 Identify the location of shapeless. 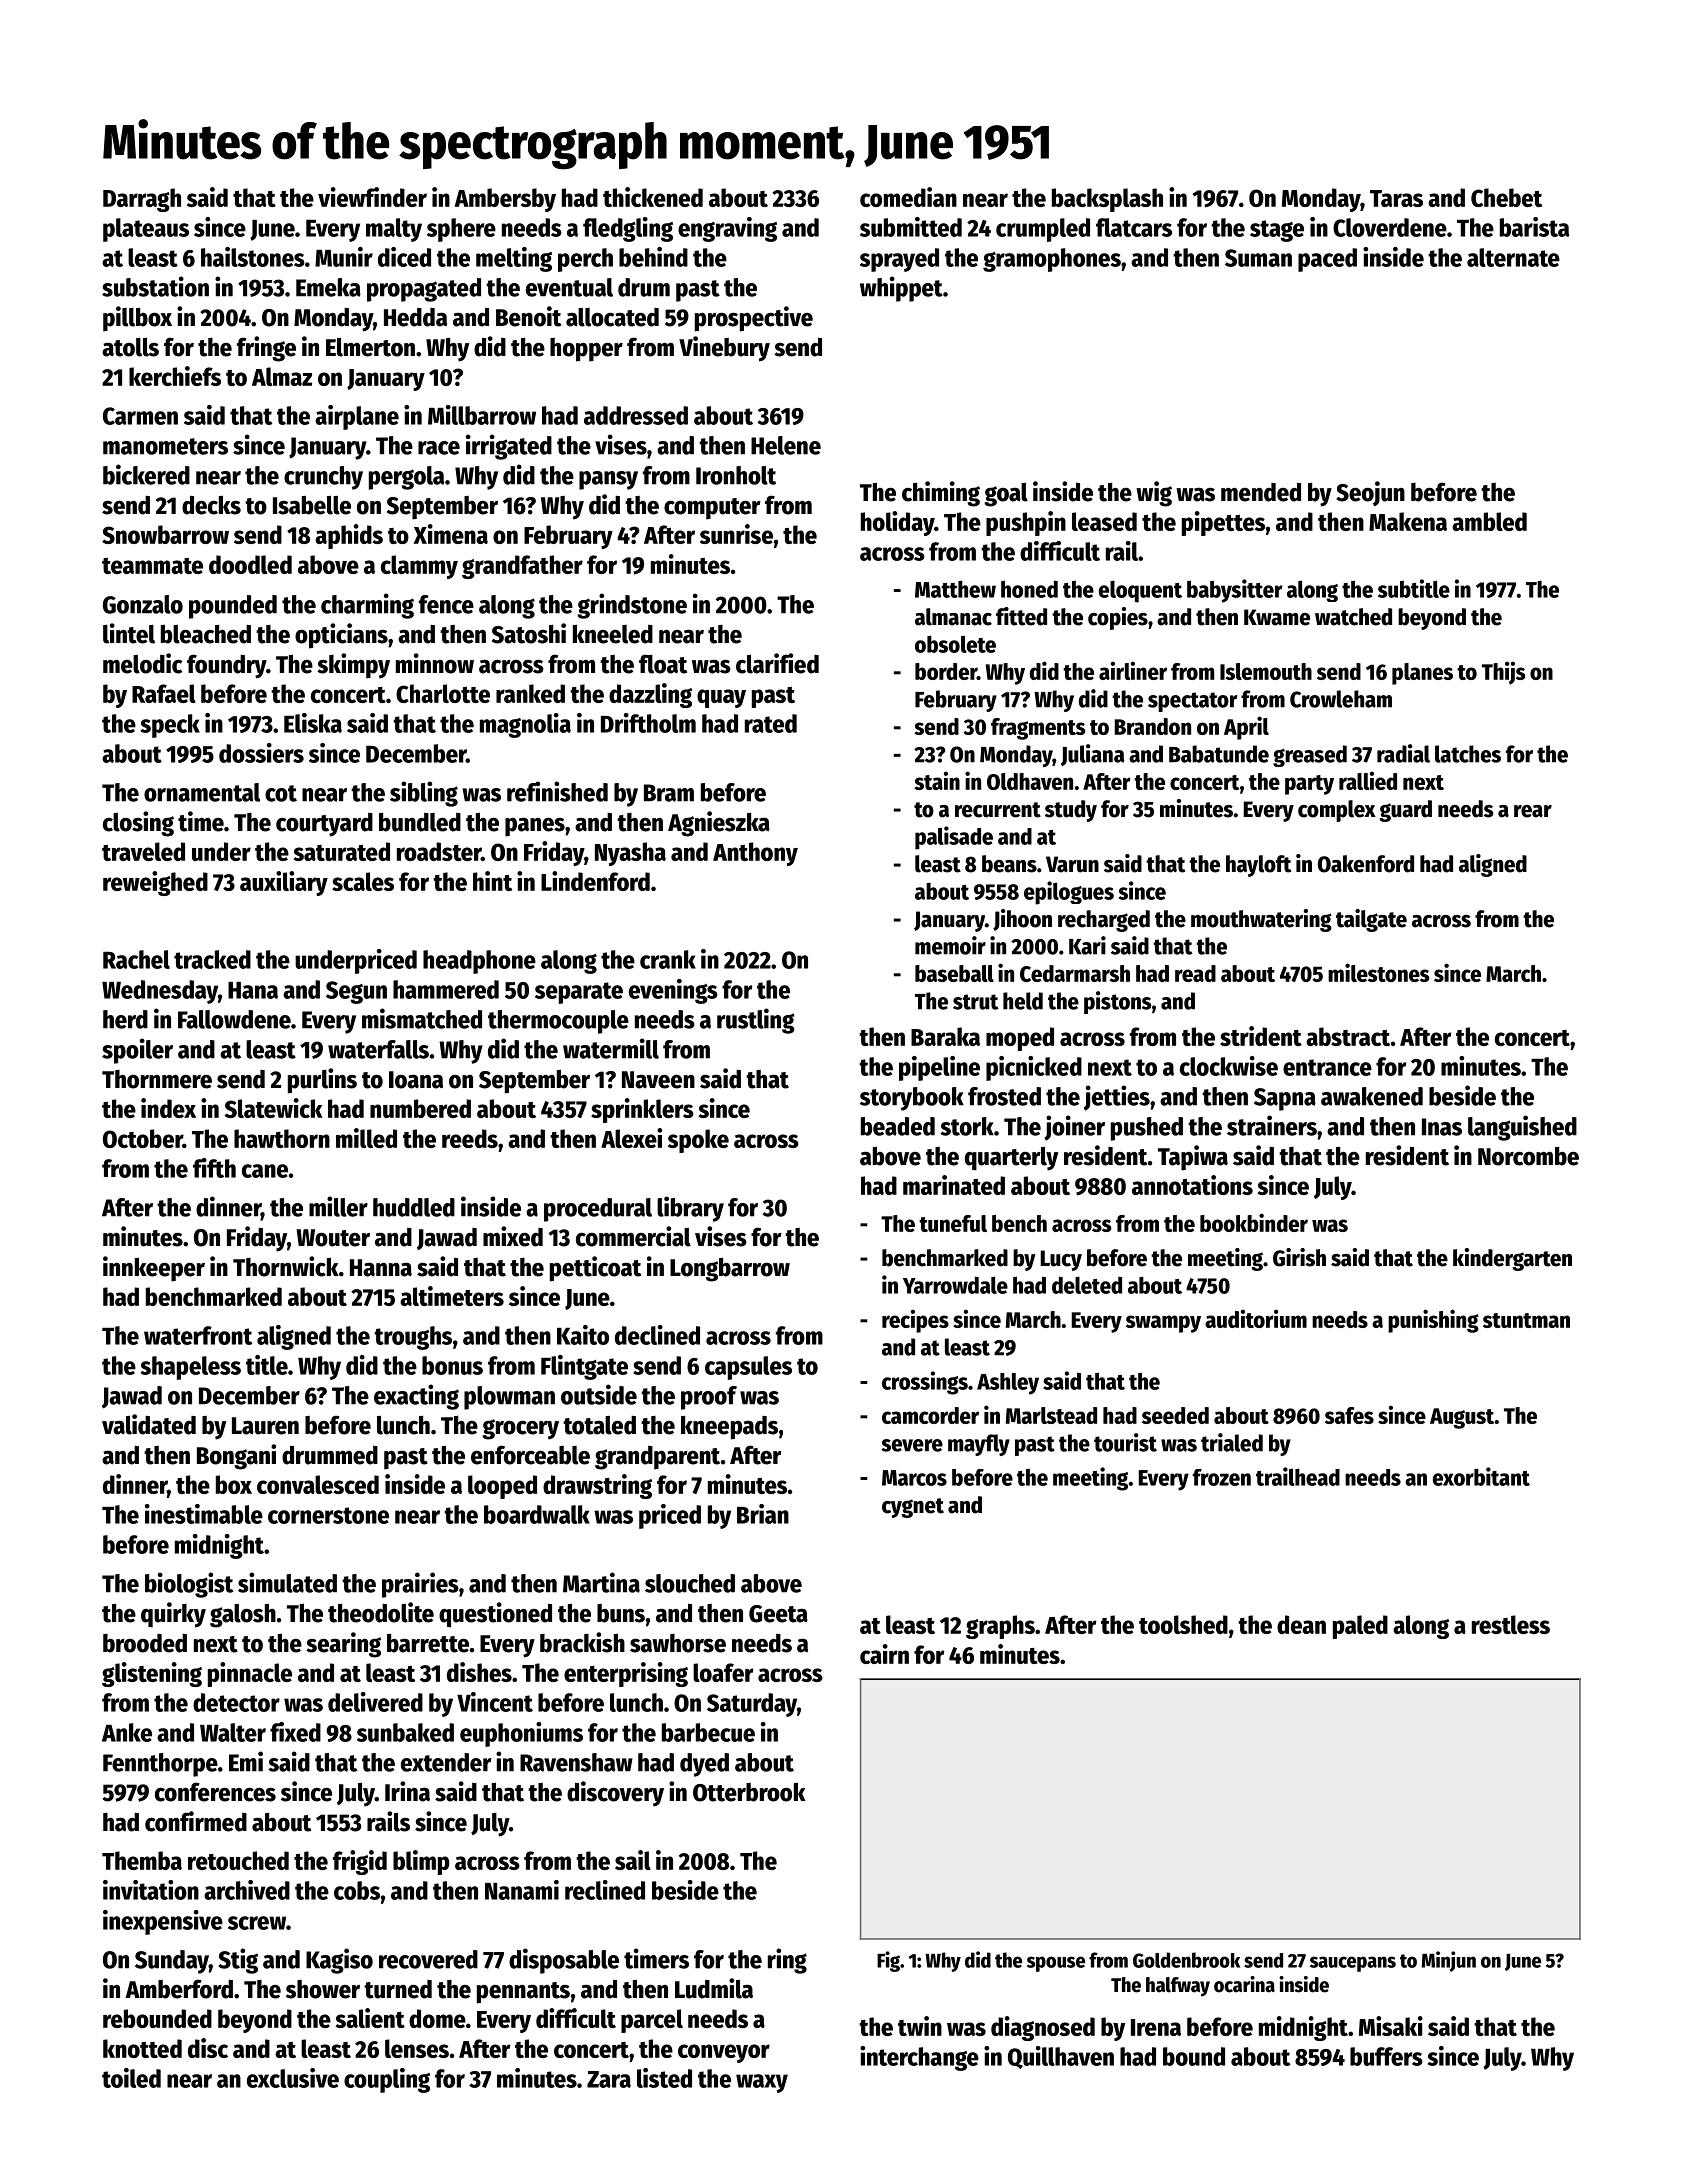
(191, 1368).
